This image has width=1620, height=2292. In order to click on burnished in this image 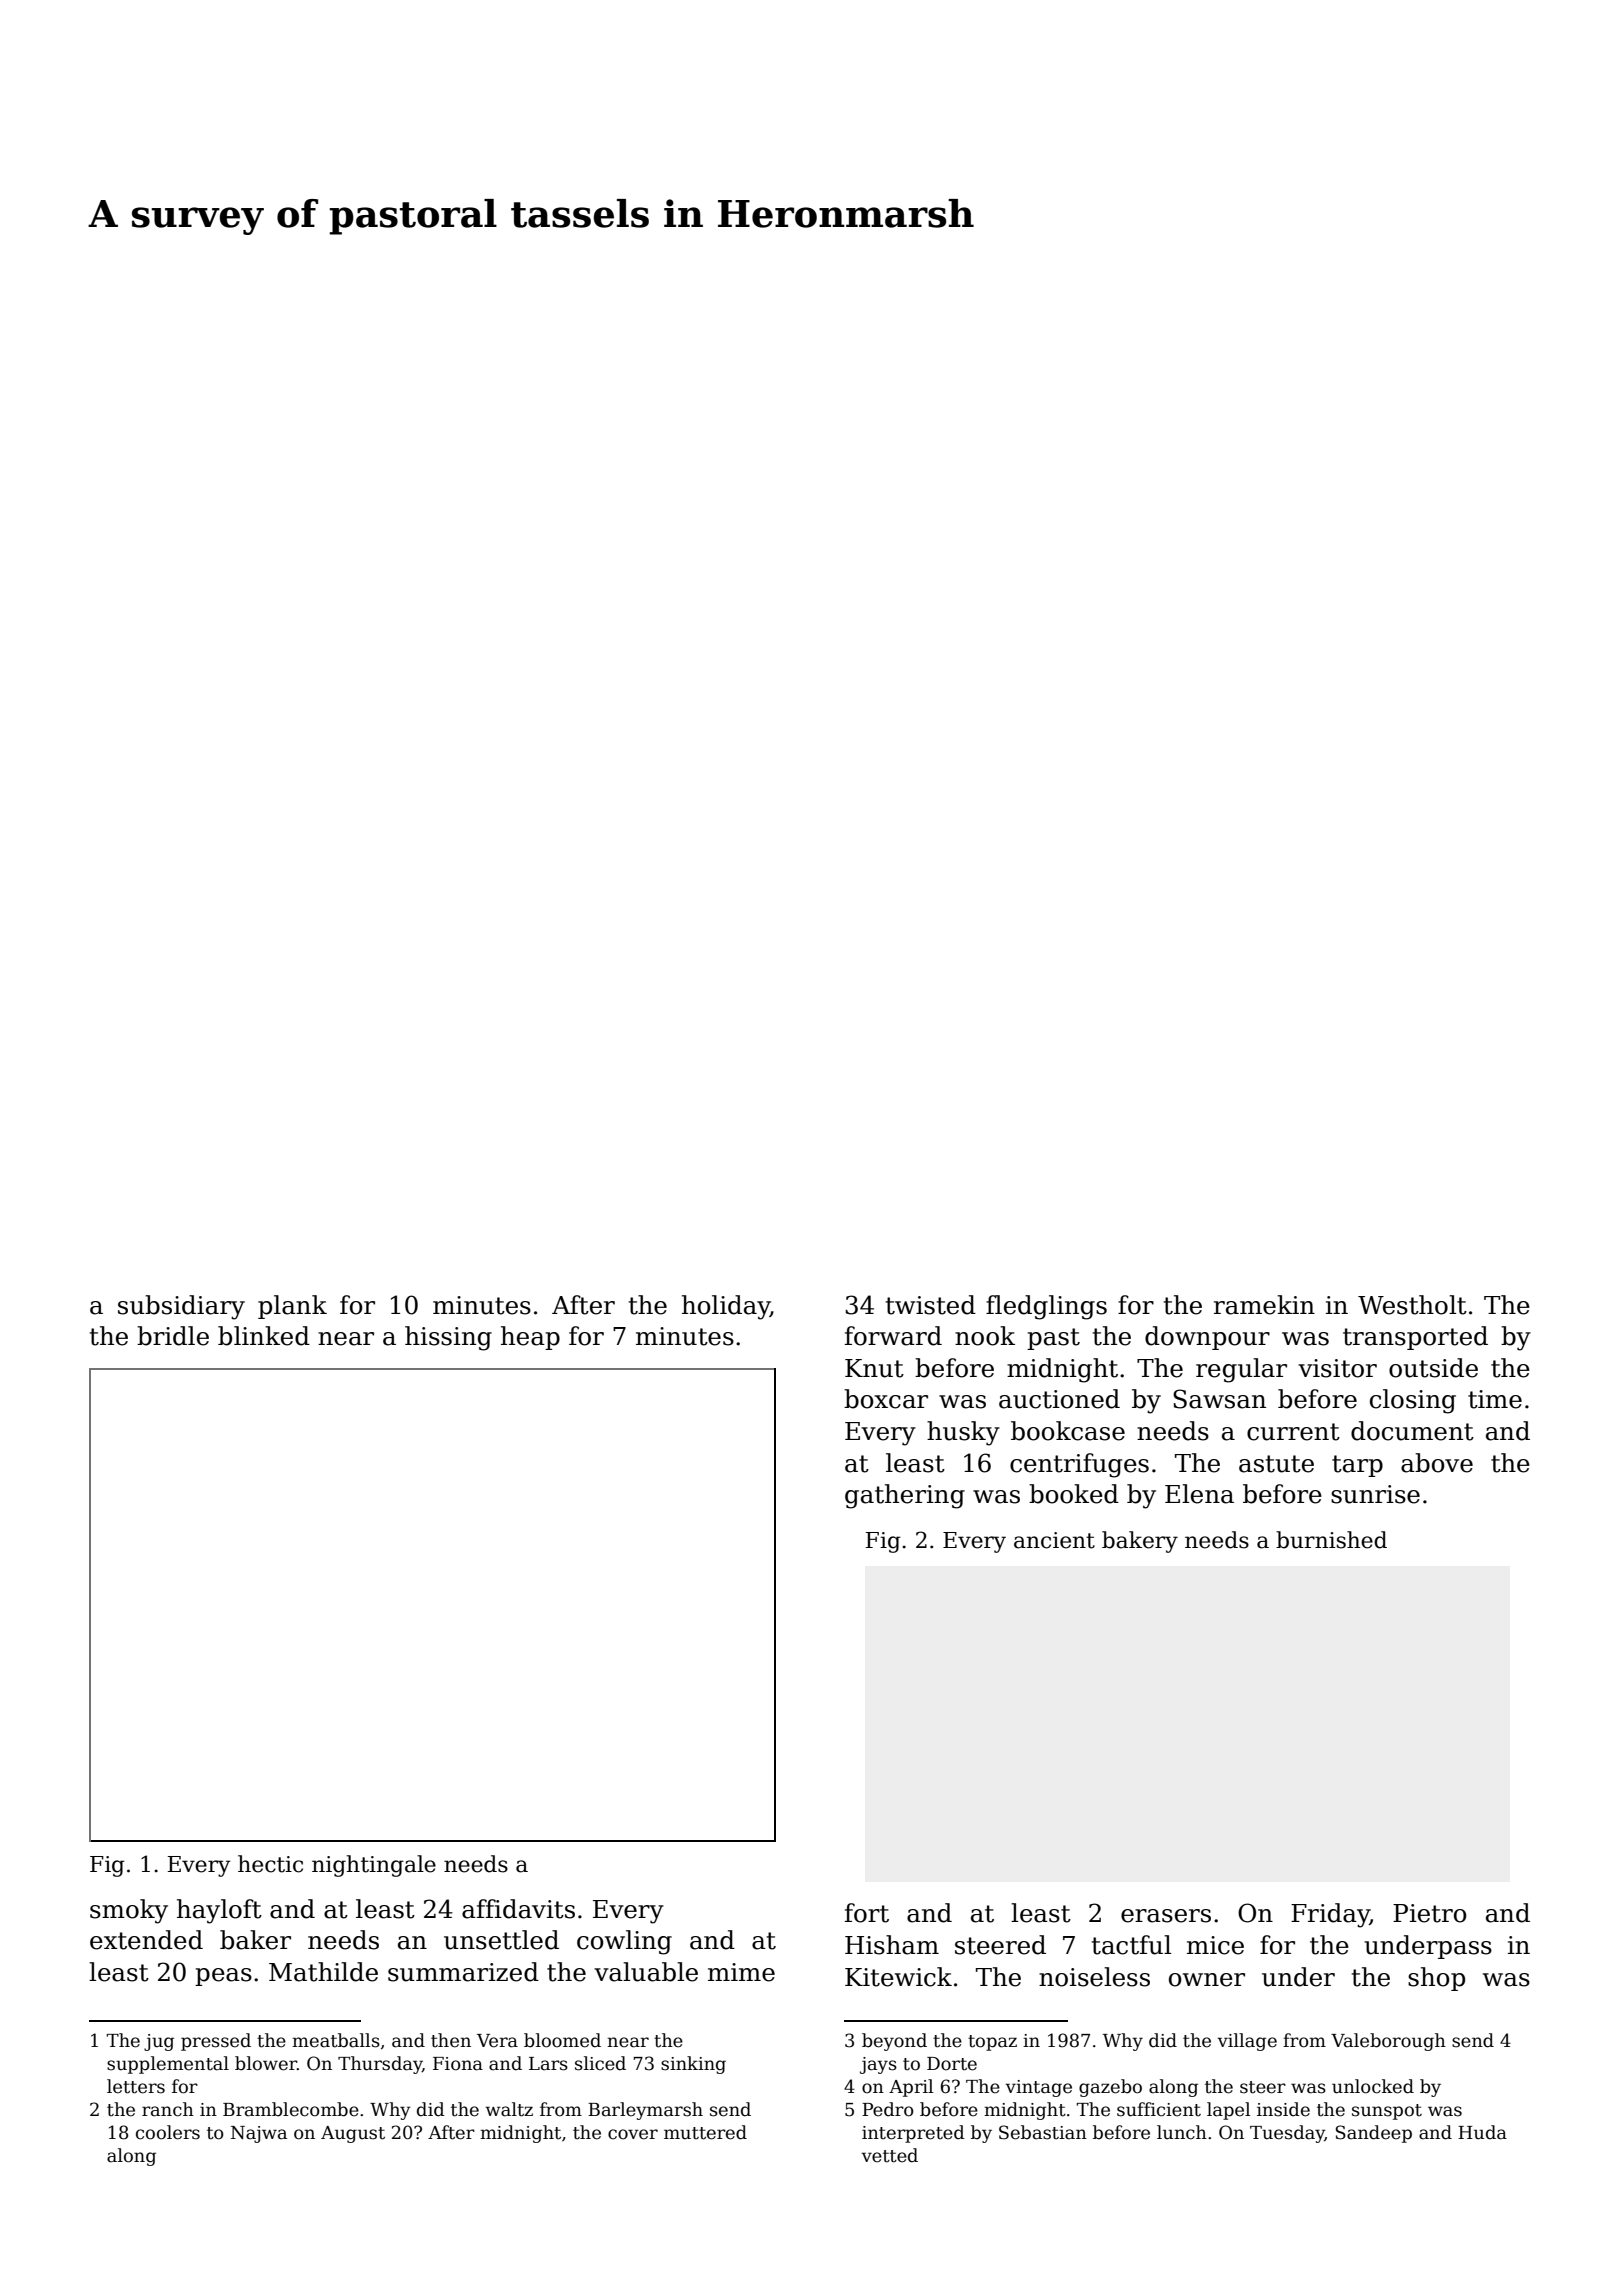, I will do `click(1331, 1540)`.
